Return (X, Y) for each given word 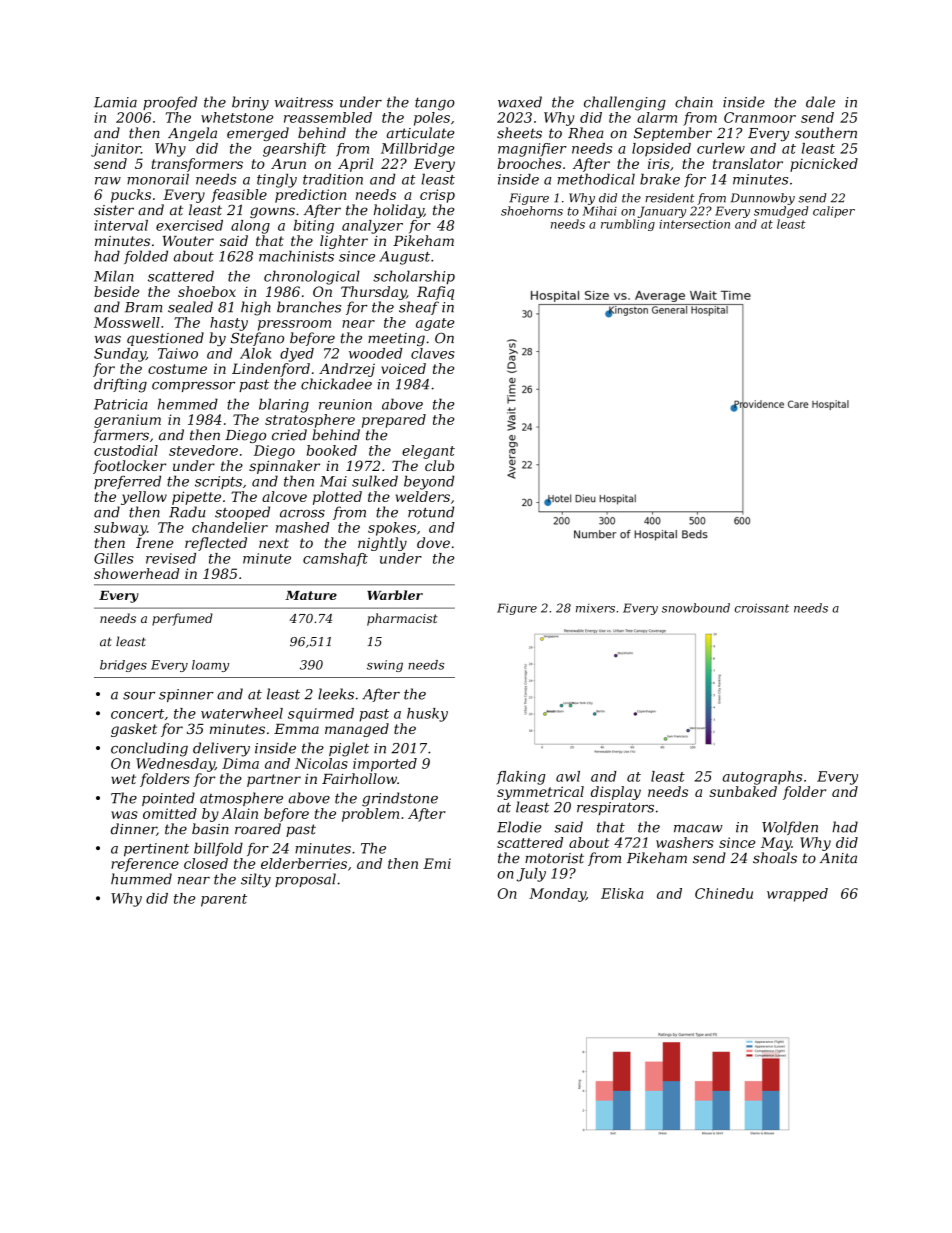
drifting (120, 385)
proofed (170, 103)
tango (435, 104)
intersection (694, 224)
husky (427, 715)
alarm (657, 117)
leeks (336, 694)
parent (224, 900)
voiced (403, 368)
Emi (437, 863)
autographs (762, 778)
